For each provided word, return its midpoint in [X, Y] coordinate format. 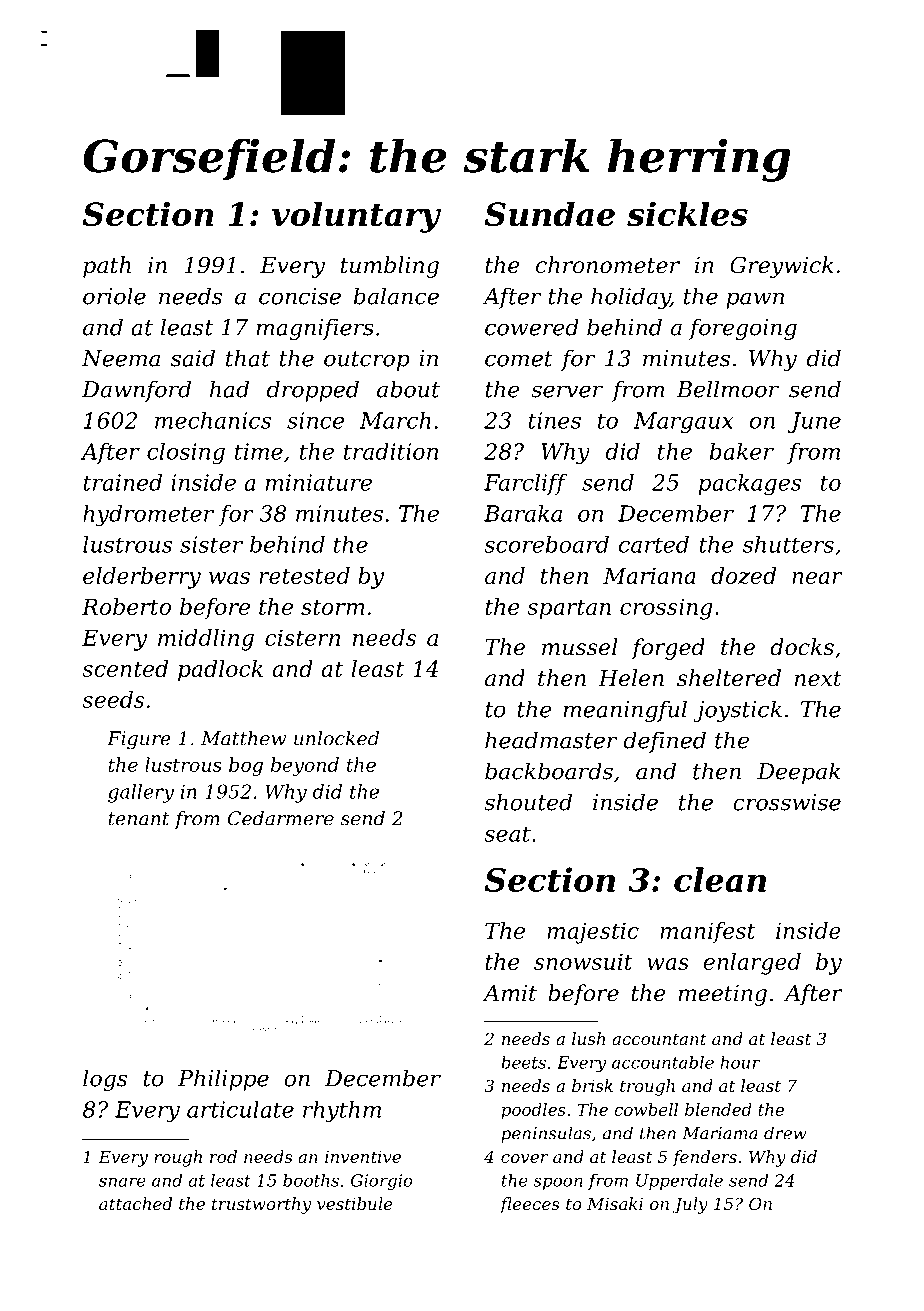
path [107, 267]
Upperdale [679, 1182]
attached [135, 1203]
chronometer [608, 265]
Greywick [781, 267]
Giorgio [382, 1182]
